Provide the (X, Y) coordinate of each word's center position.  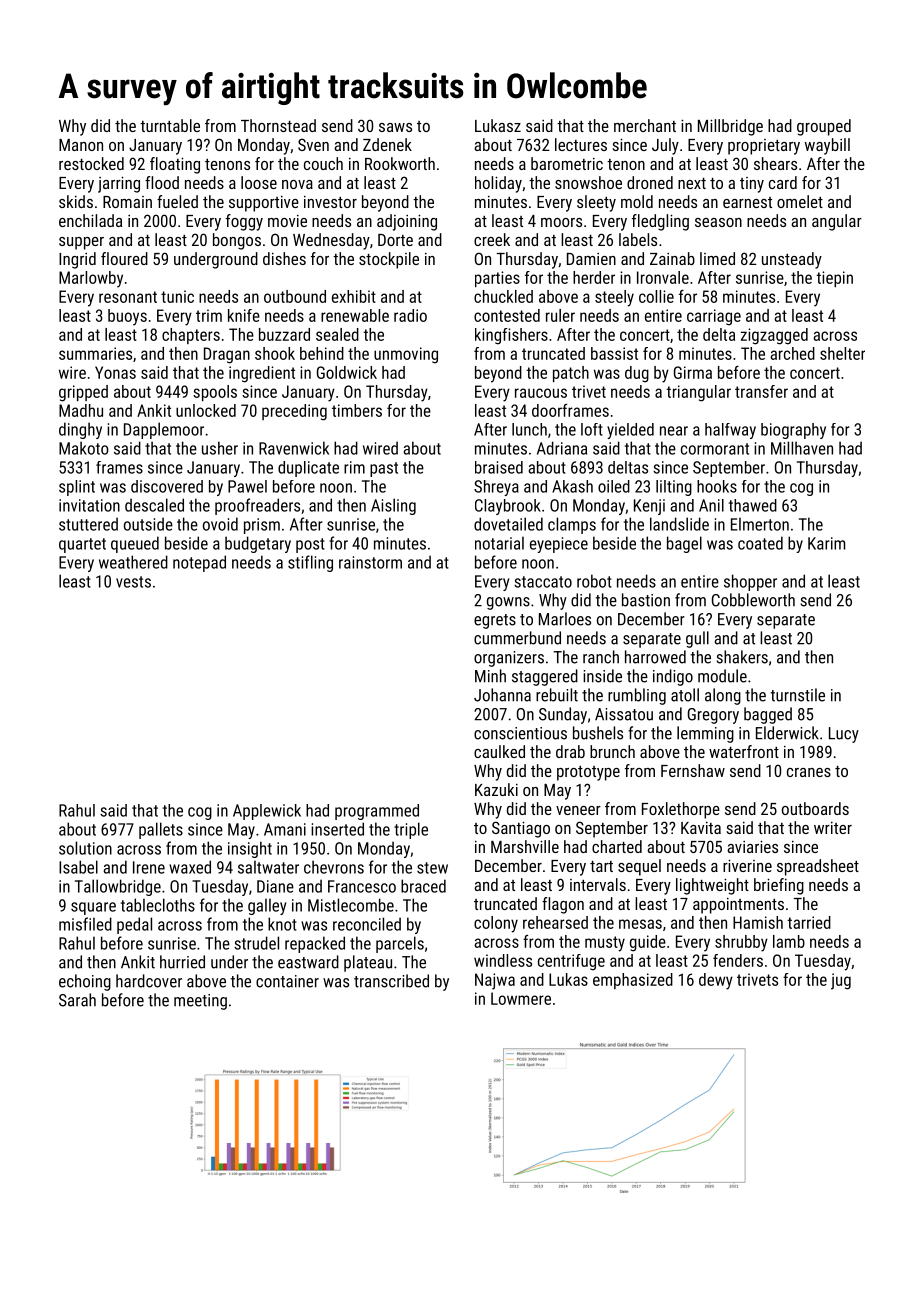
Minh (490, 676)
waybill (827, 146)
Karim (826, 543)
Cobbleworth (753, 600)
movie (287, 221)
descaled (154, 505)
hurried (182, 962)
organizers (509, 659)
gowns (508, 603)
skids (76, 201)
